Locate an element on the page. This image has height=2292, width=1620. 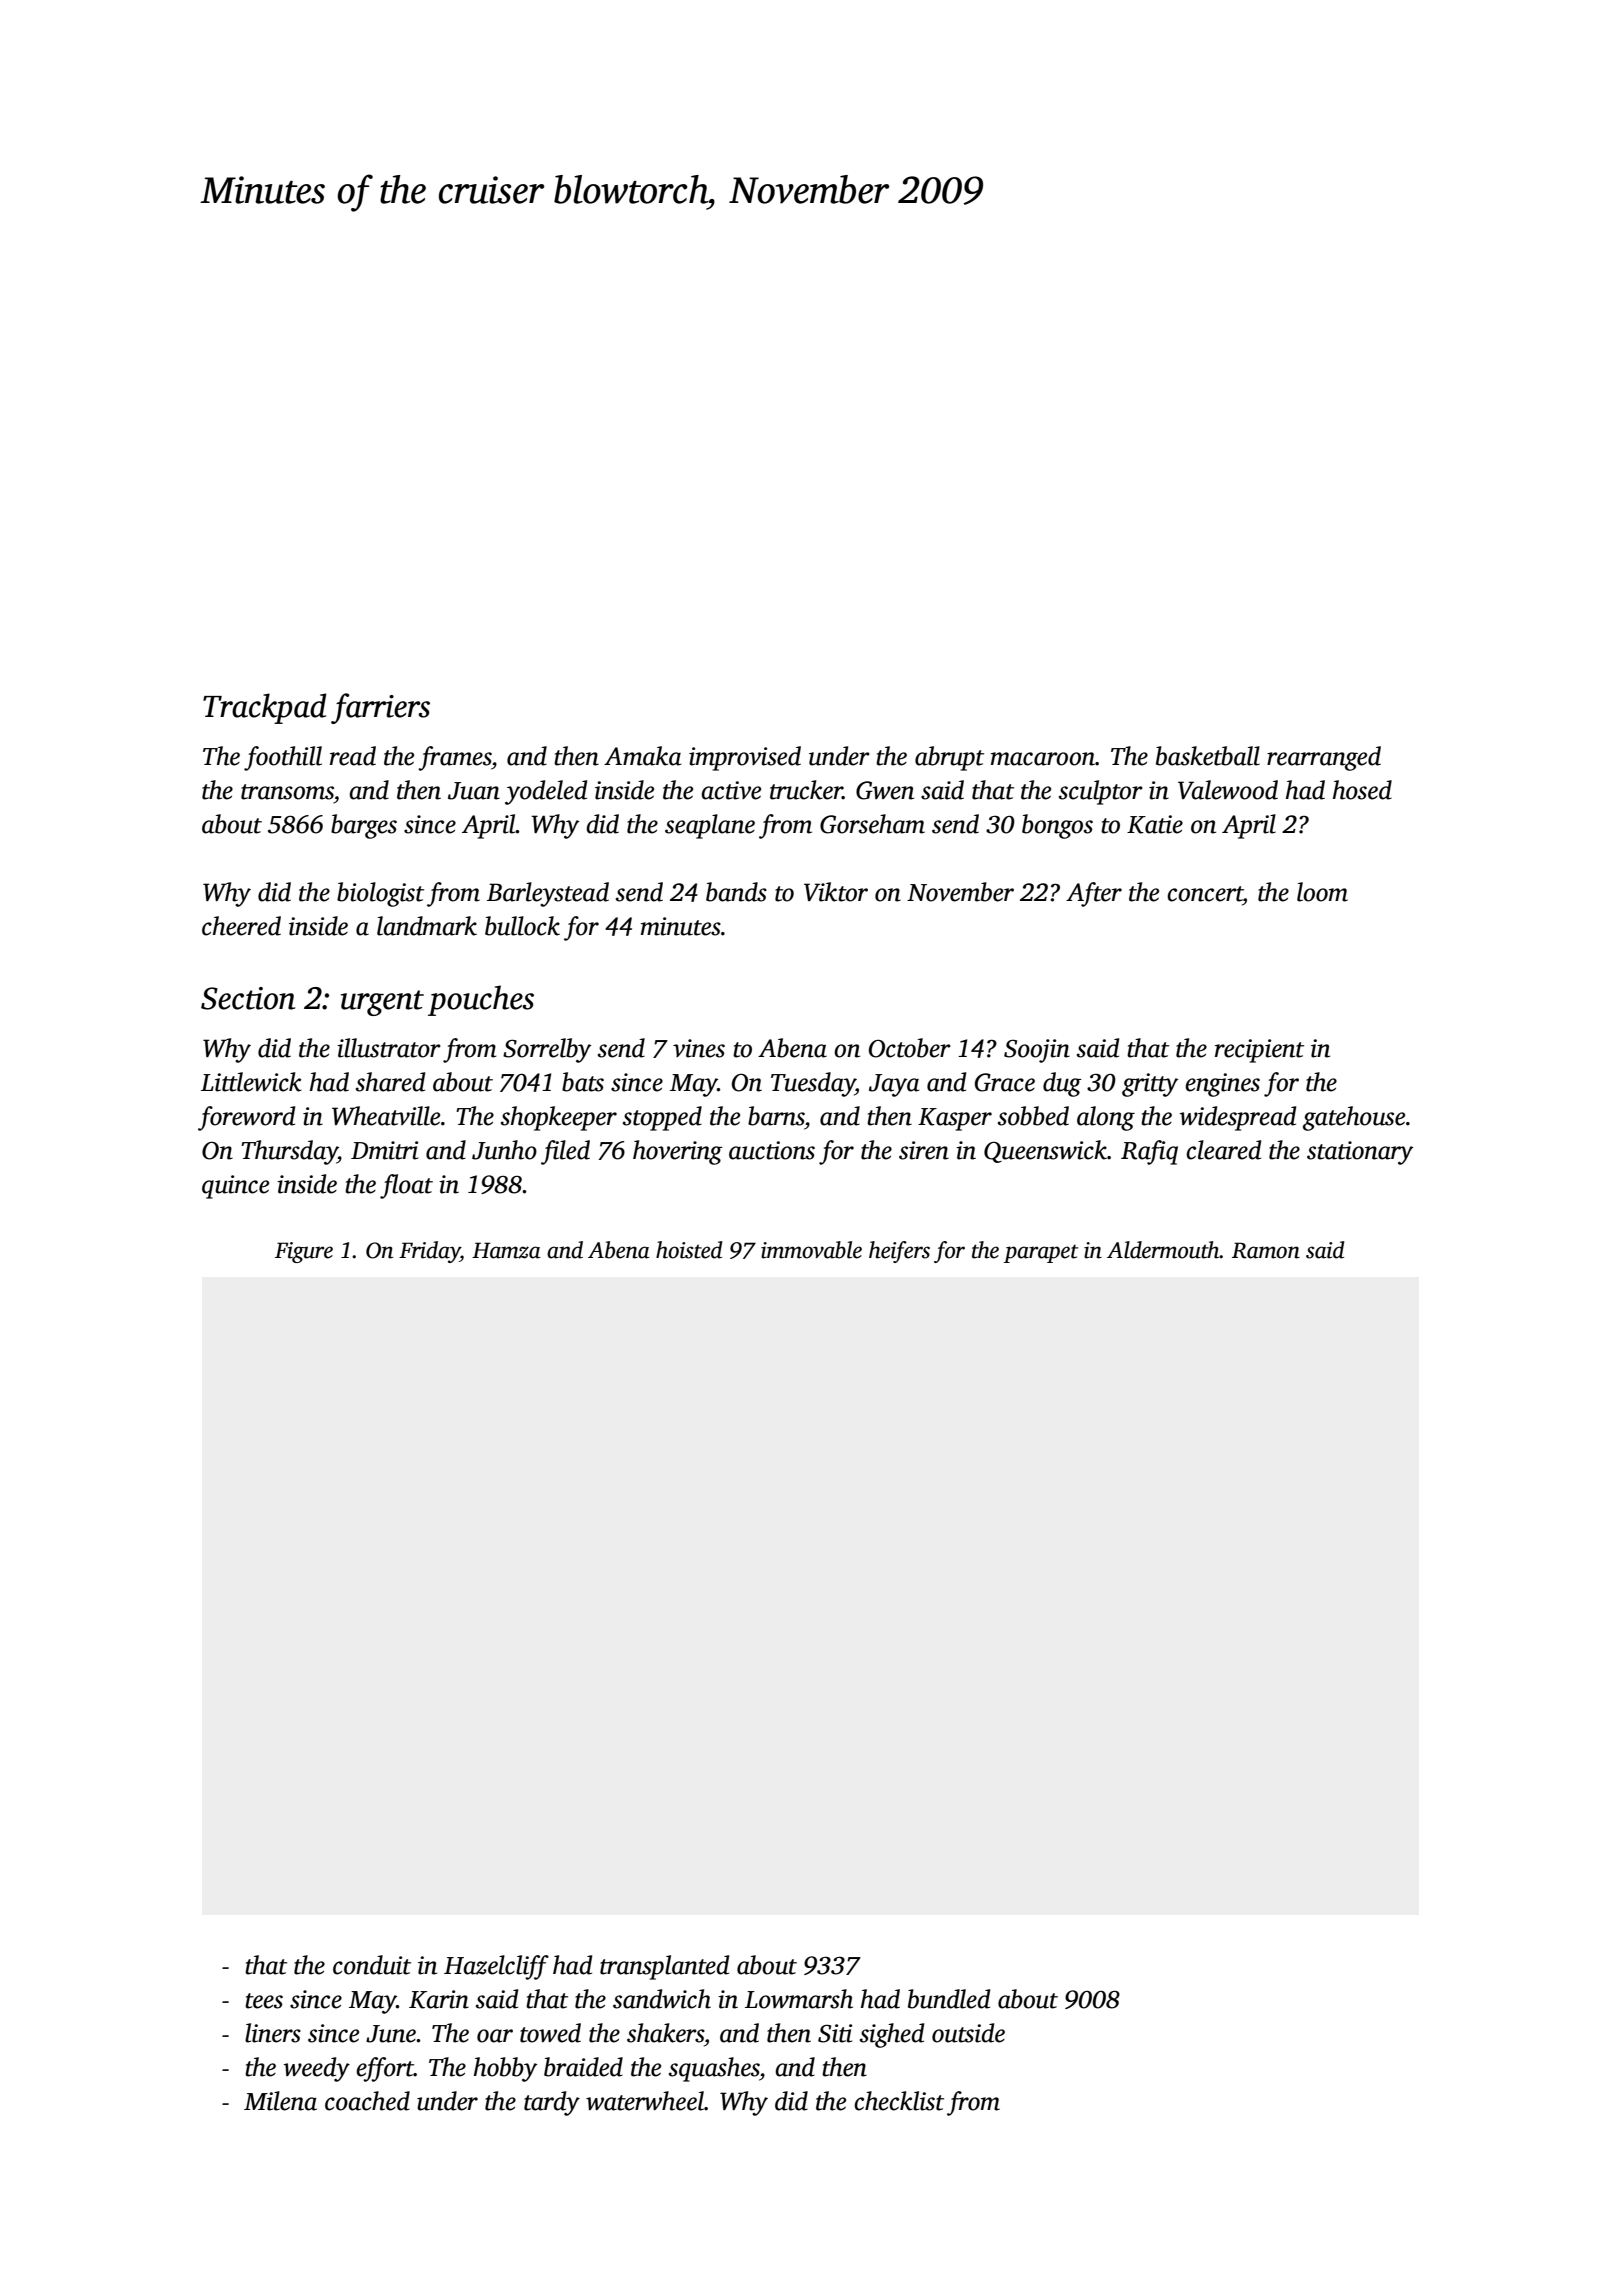
concert is located at coordinates (1205, 894).
